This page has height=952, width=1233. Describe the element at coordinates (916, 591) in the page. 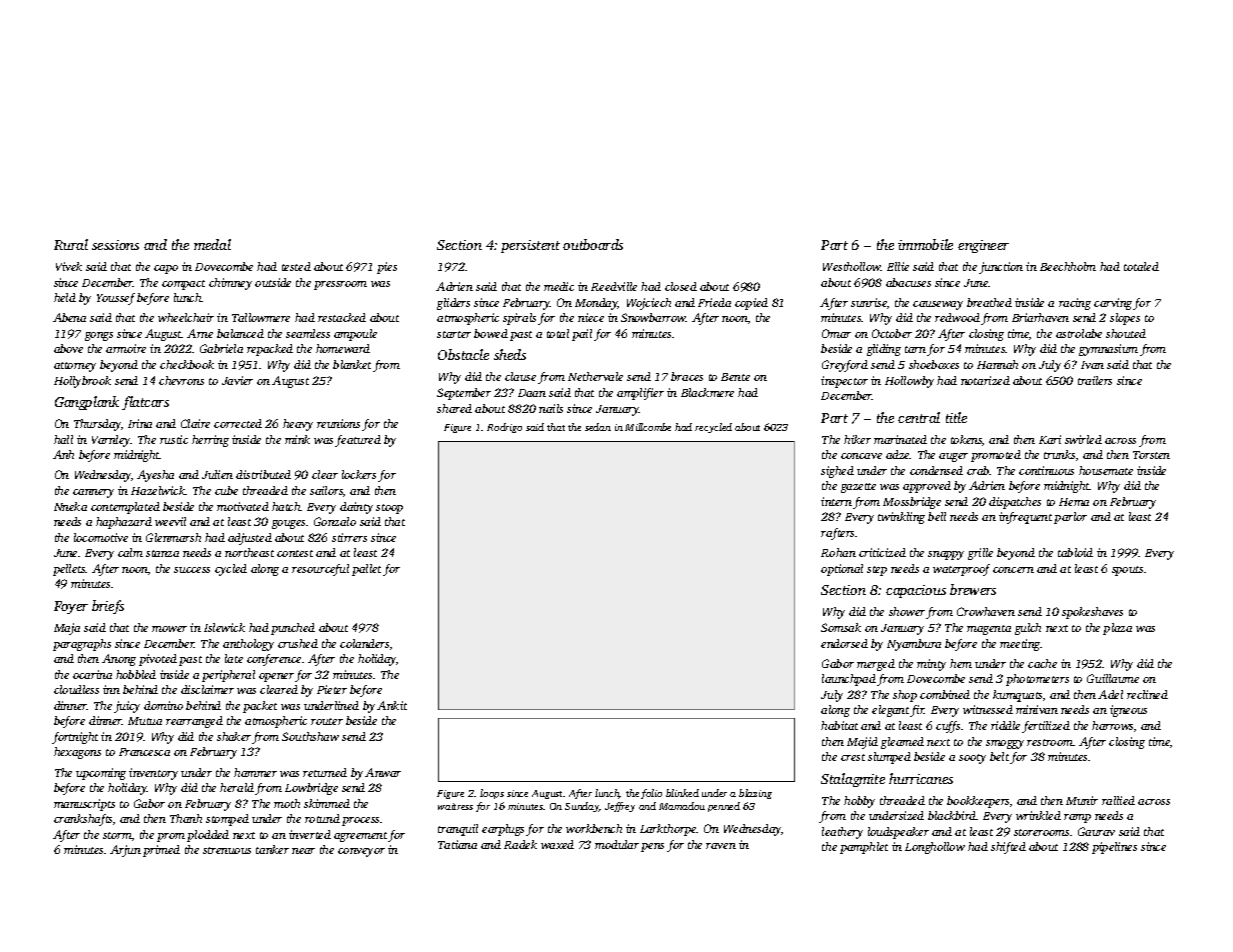

I see `capacious` at that location.
